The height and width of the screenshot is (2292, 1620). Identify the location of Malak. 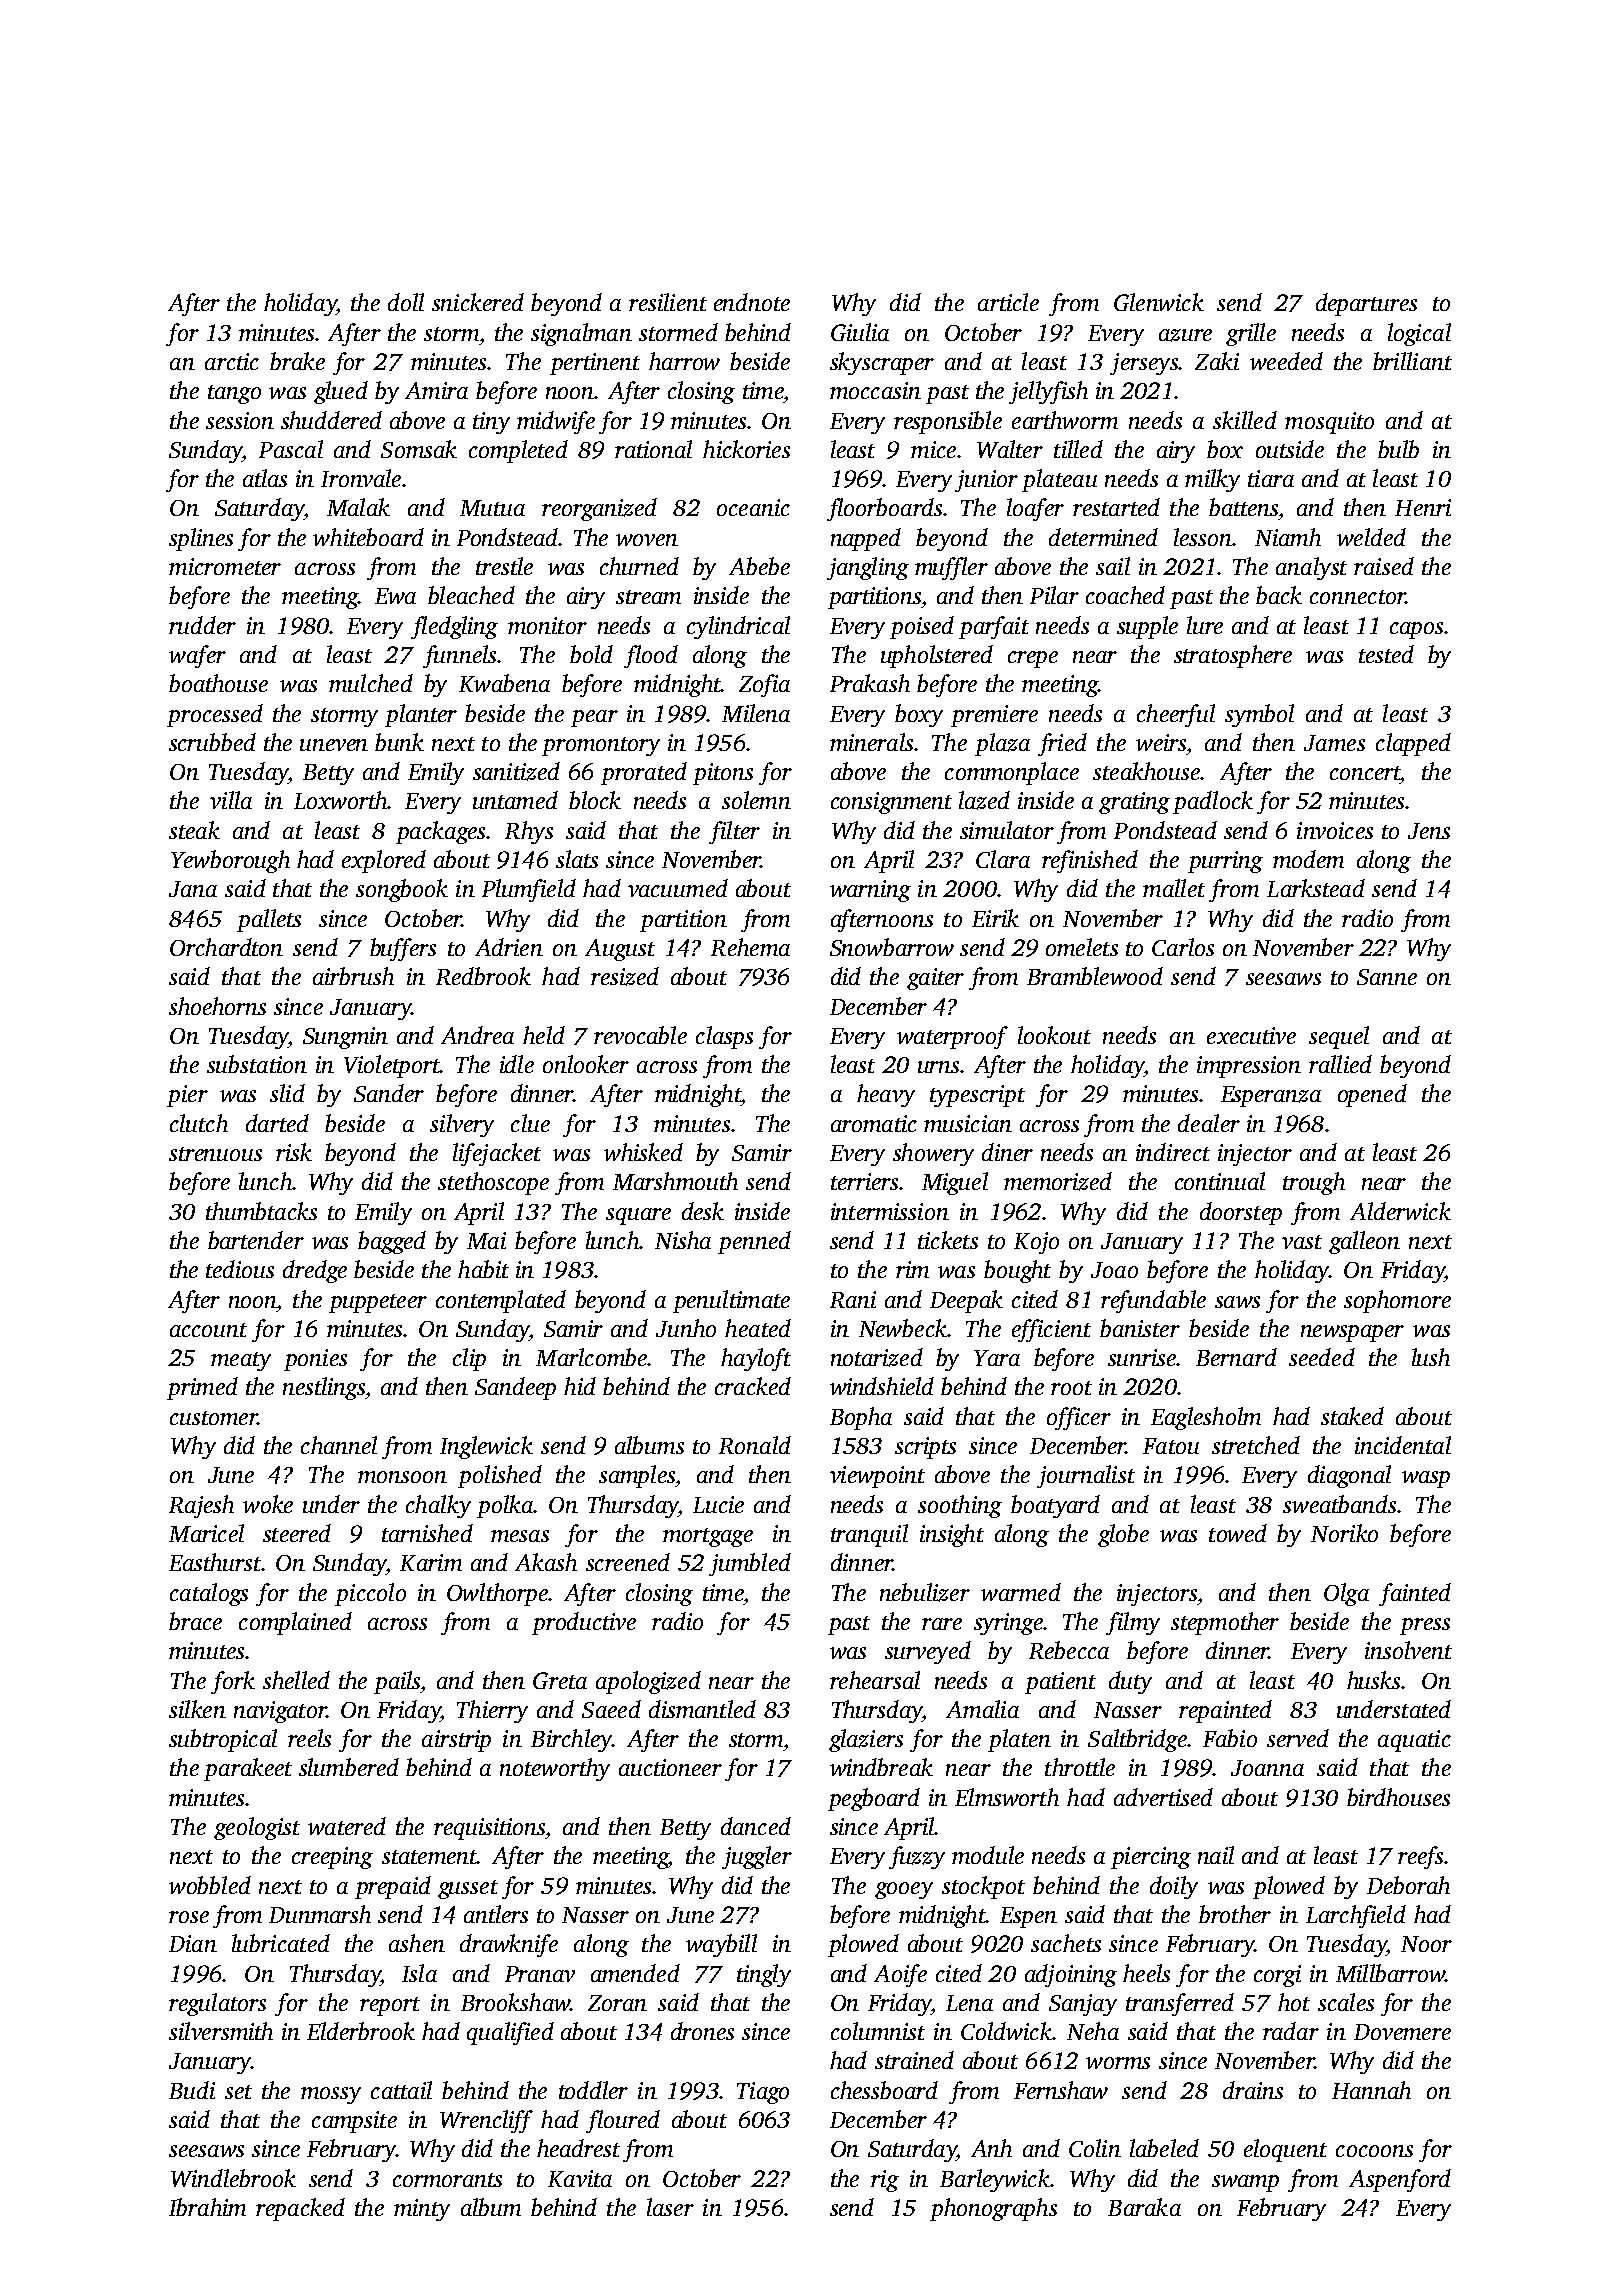
(358, 507).
